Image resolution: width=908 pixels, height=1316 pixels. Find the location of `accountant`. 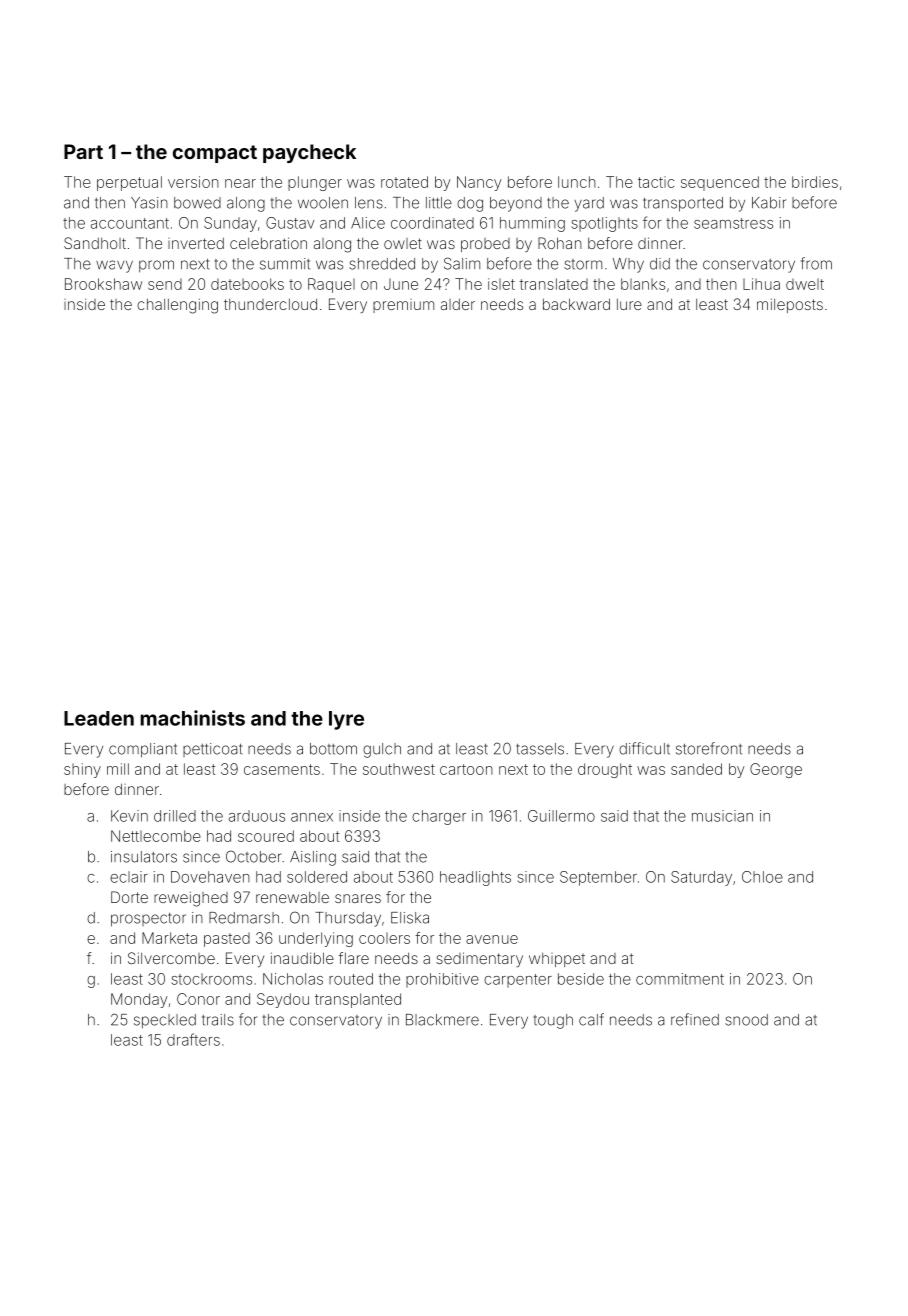

accountant is located at coordinates (130, 223).
